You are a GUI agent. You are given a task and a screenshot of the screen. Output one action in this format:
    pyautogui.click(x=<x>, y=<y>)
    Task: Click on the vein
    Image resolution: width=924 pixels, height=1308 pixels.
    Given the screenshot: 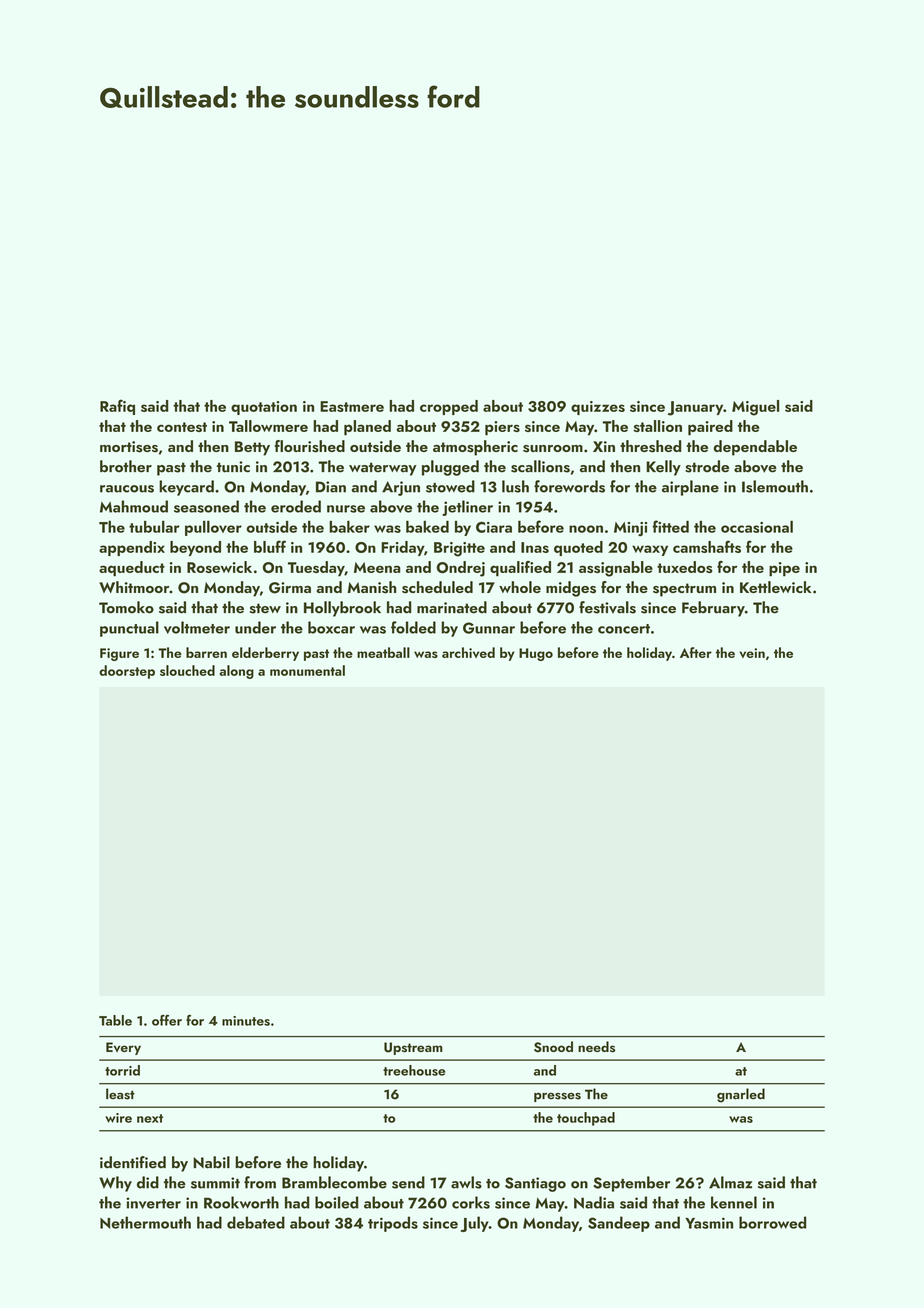 What is the action you would take?
    pyautogui.click(x=752, y=653)
